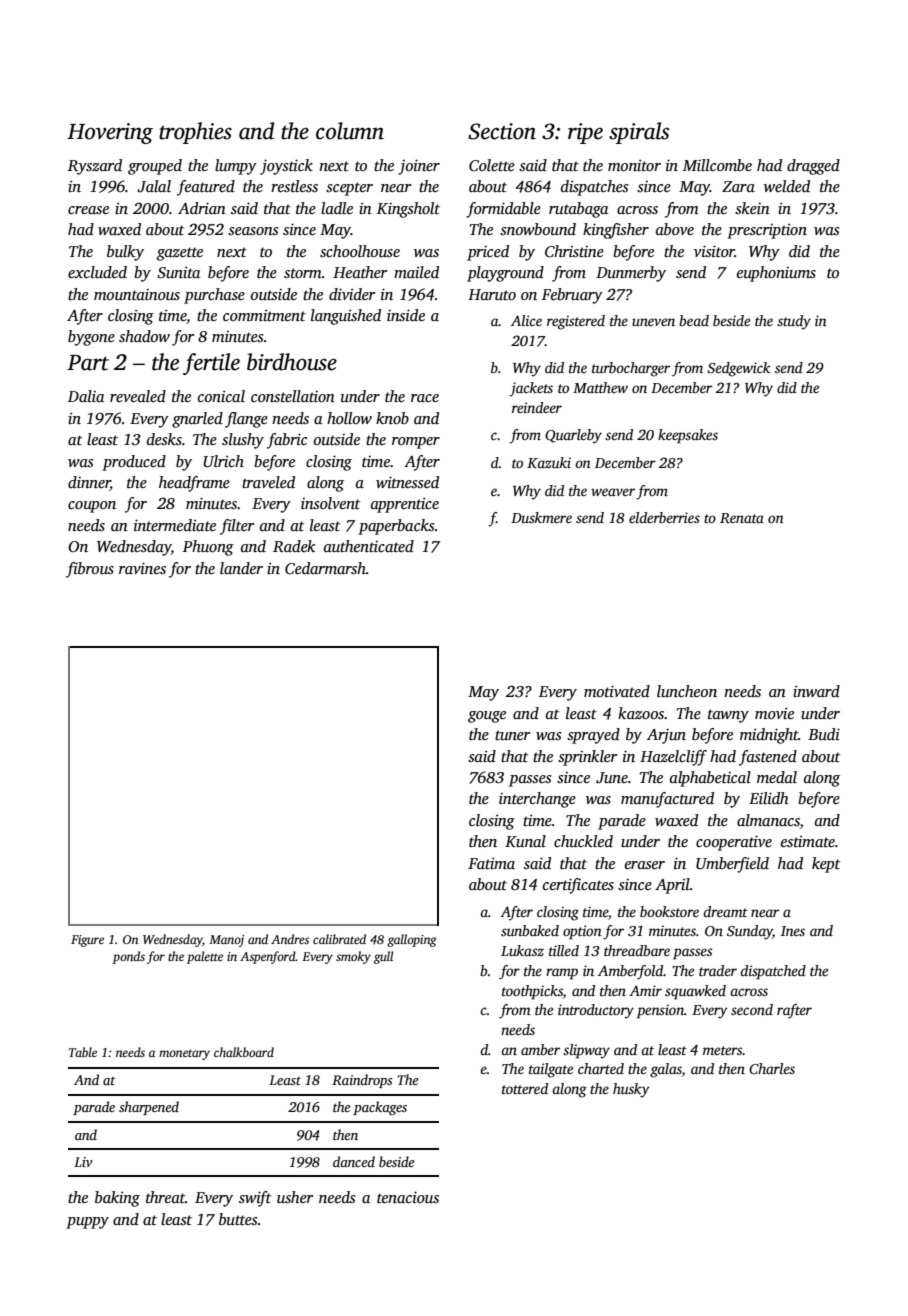 Image resolution: width=908 pixels, height=1316 pixels. I want to click on rutabaga, so click(578, 210).
